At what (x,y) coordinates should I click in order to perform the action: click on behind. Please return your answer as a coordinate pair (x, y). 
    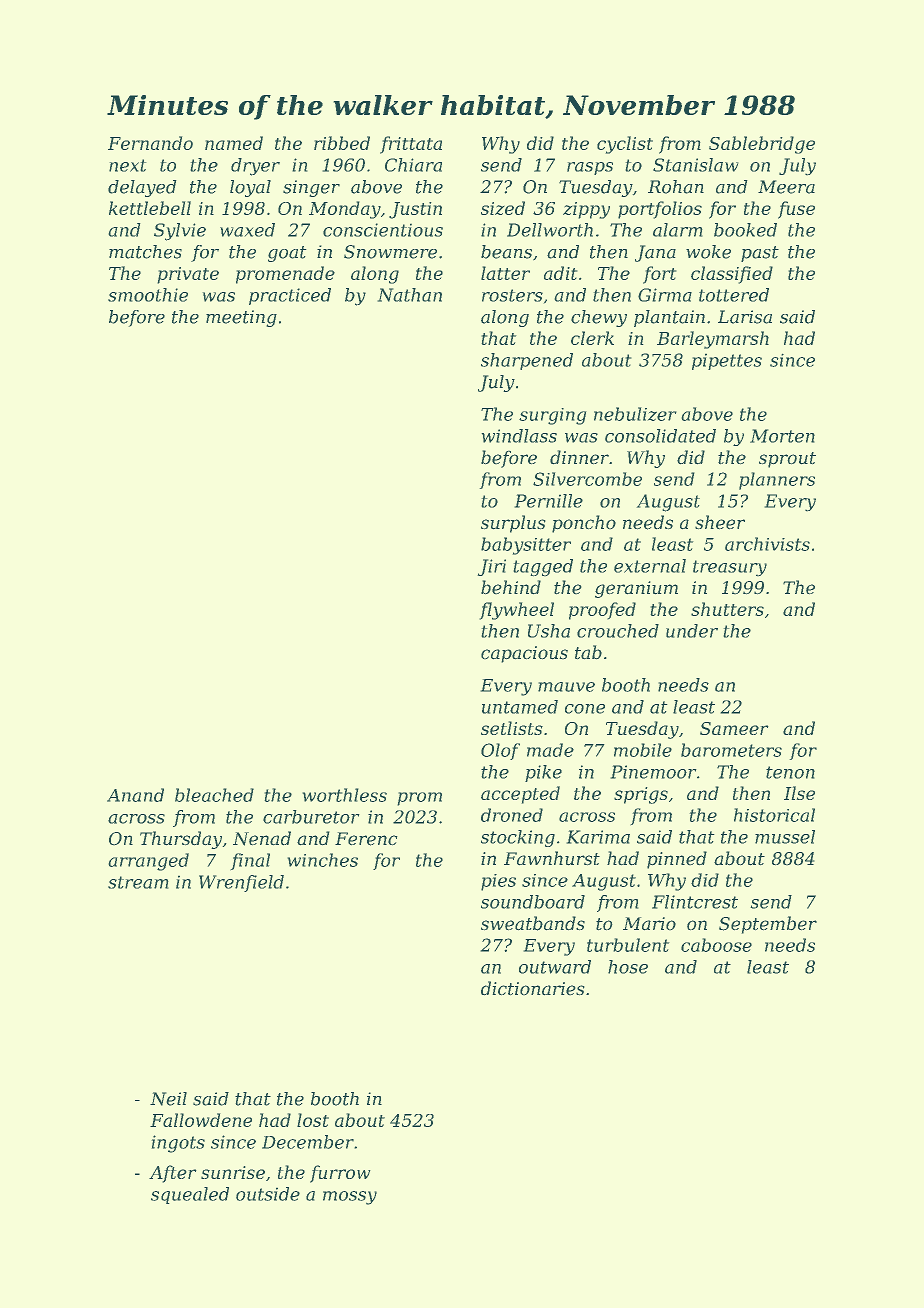
    Looking at the image, I should click on (511, 587).
